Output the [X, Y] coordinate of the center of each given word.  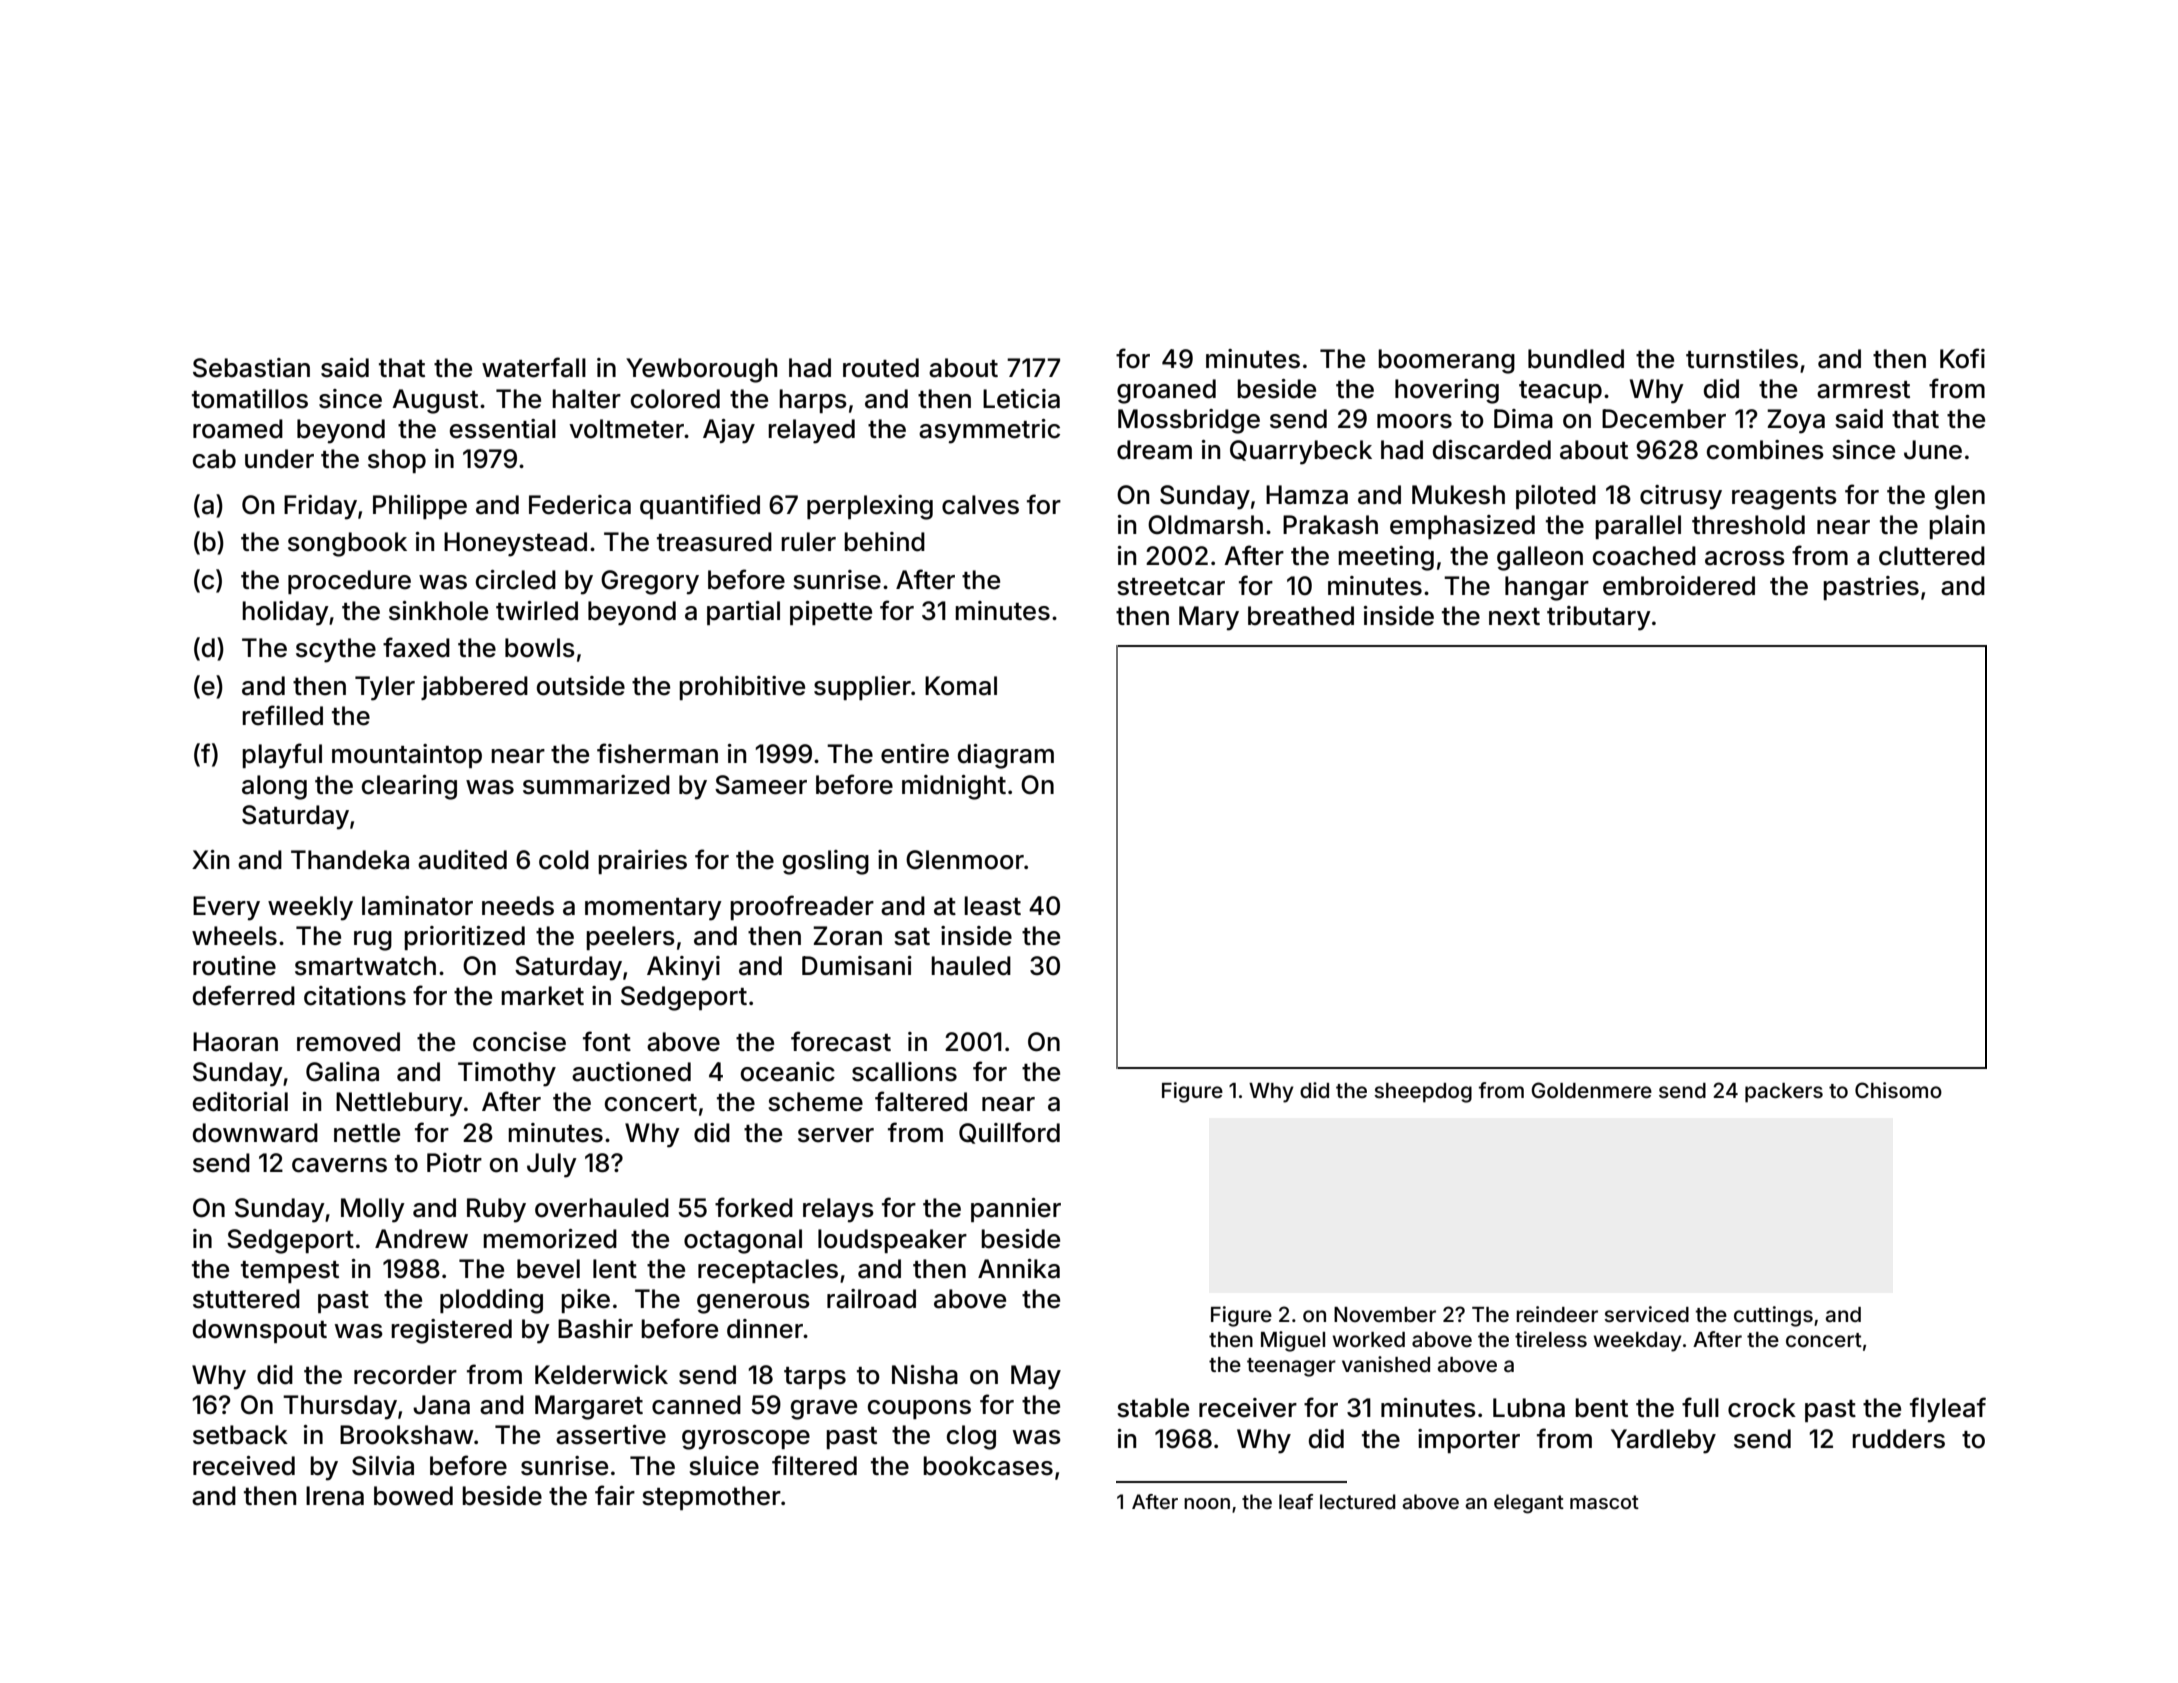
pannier [1016, 1210]
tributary [1599, 618]
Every [226, 908]
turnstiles [1742, 359]
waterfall [534, 367]
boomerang [1446, 361]
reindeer [1557, 1314]
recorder [405, 1375]
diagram [1006, 756]
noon [1207, 1503]
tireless [1551, 1339]
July [552, 1165]
